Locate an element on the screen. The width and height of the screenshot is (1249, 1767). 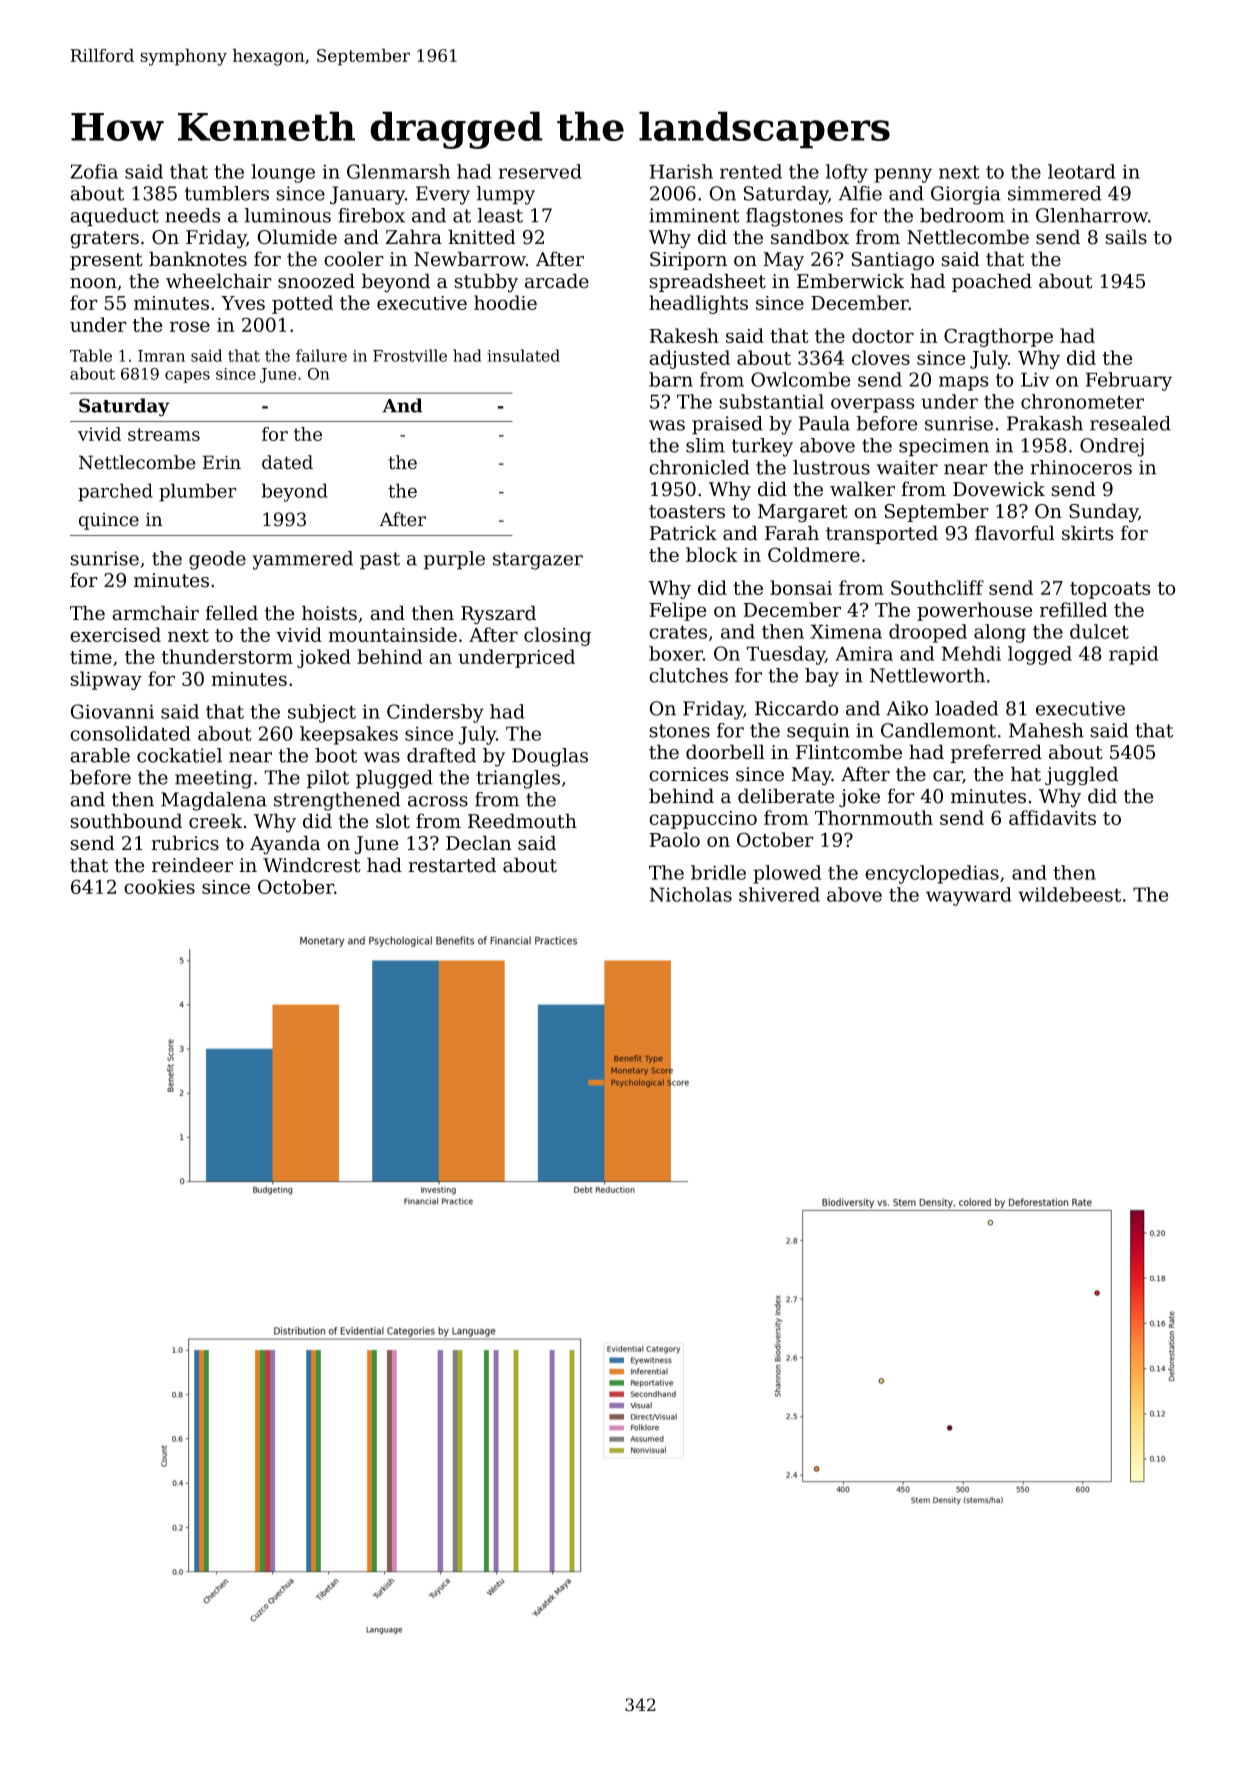
Imran is located at coordinates (161, 356).
